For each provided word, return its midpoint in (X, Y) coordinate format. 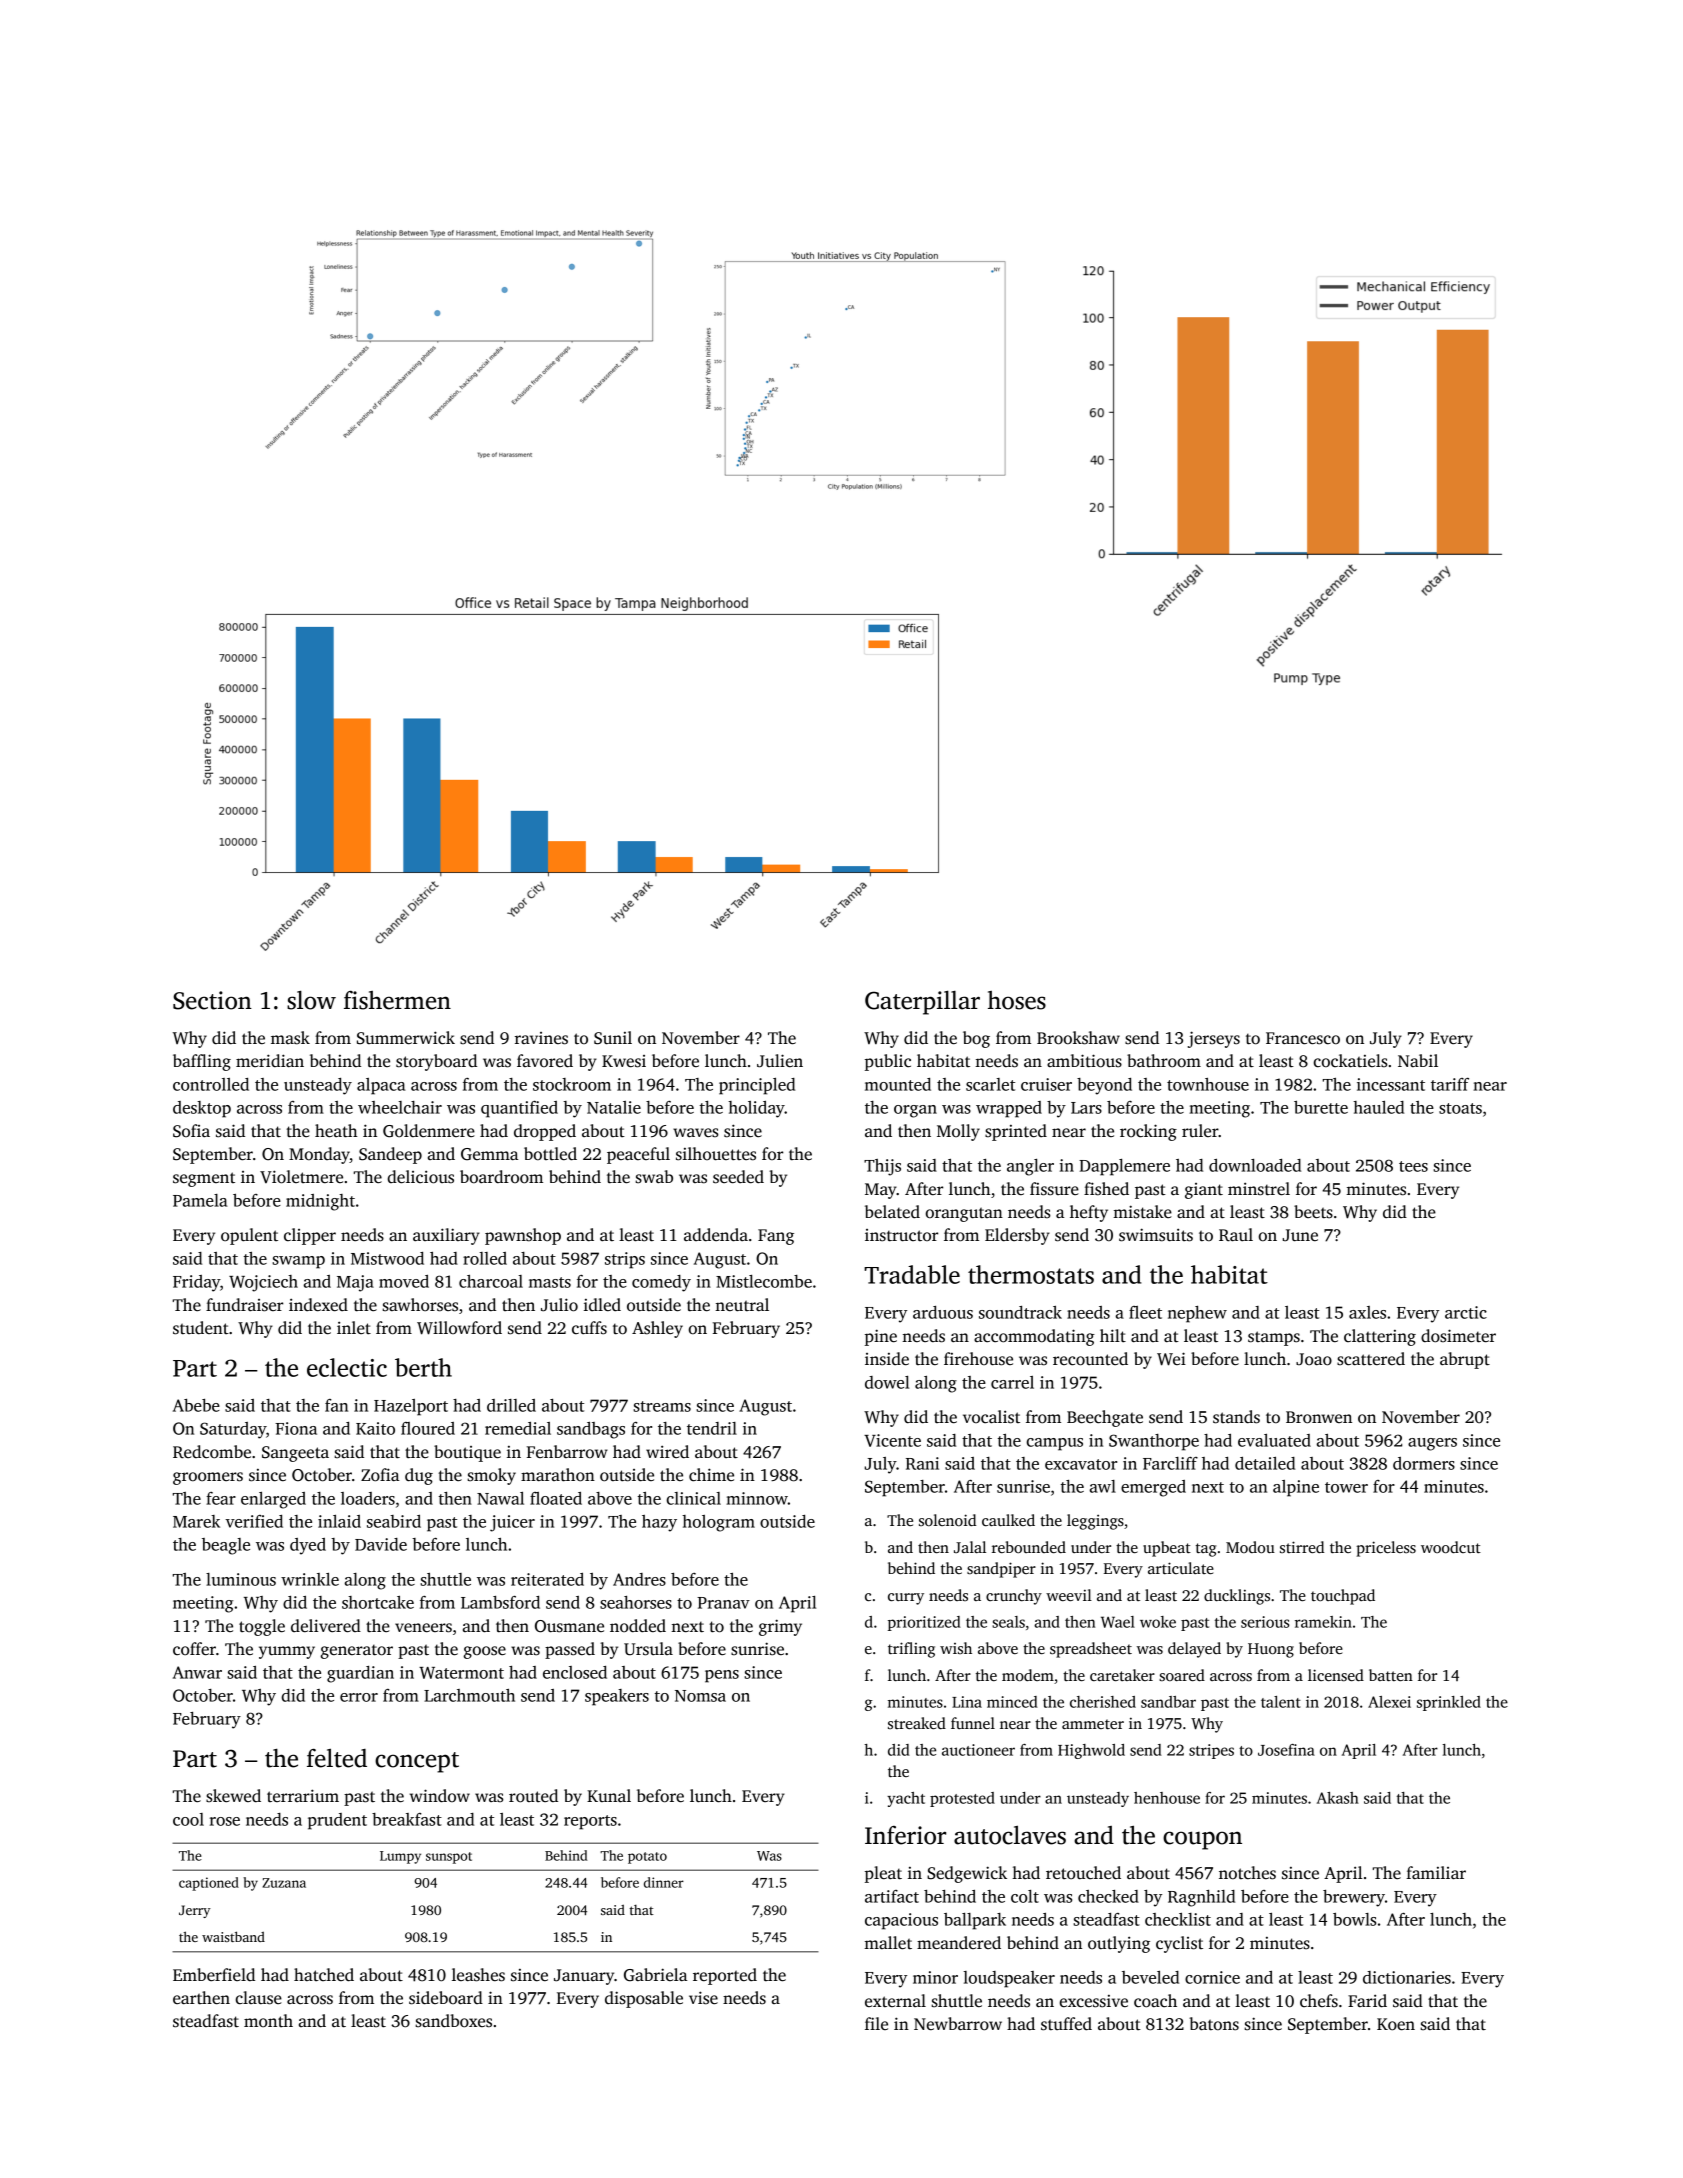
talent (1281, 1702)
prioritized (924, 1623)
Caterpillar (922, 1002)
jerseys (1214, 1039)
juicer (512, 1523)
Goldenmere (429, 1131)
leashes (478, 1975)
